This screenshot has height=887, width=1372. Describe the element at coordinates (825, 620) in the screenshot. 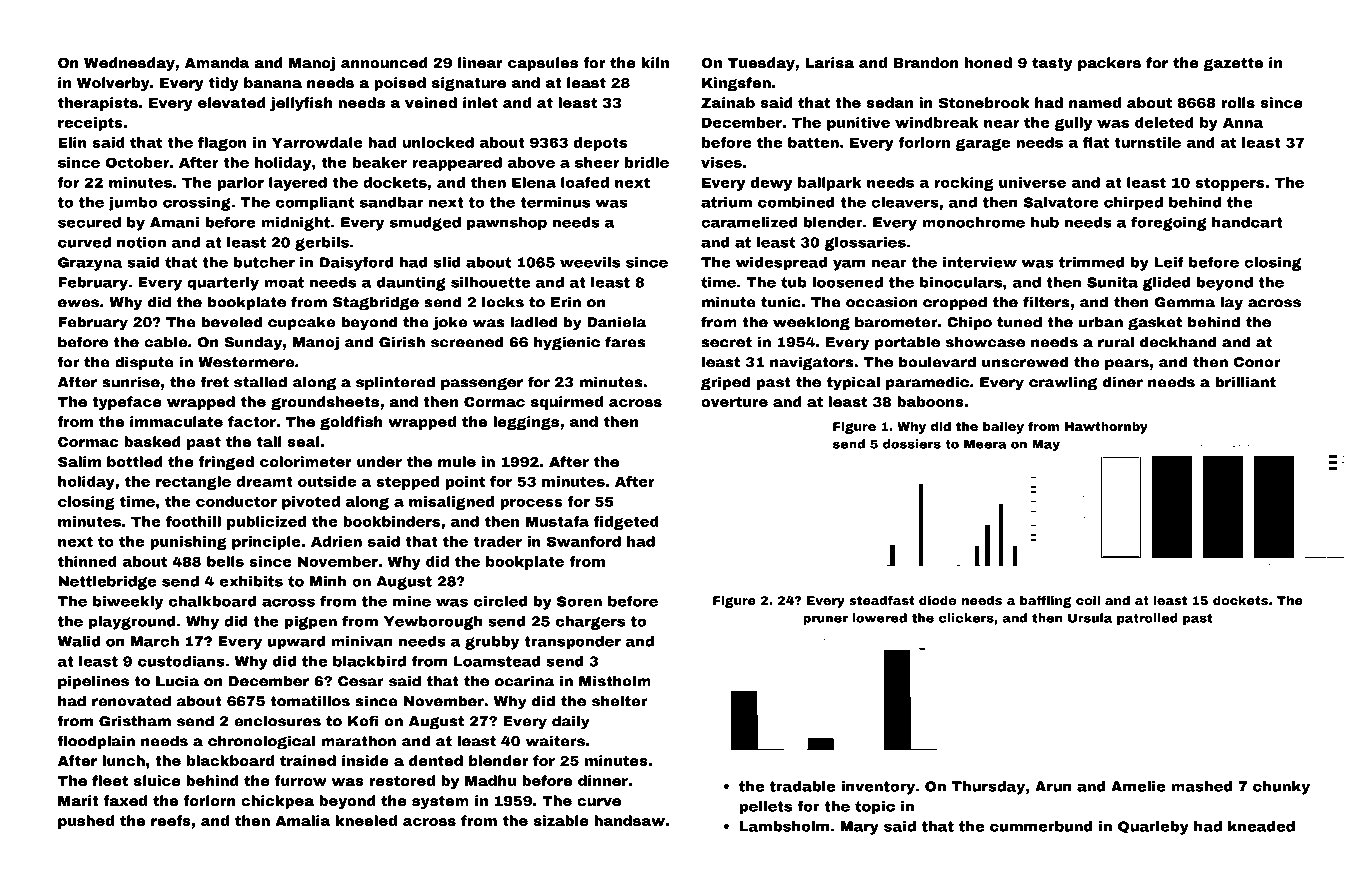

I see `pruner` at that location.
